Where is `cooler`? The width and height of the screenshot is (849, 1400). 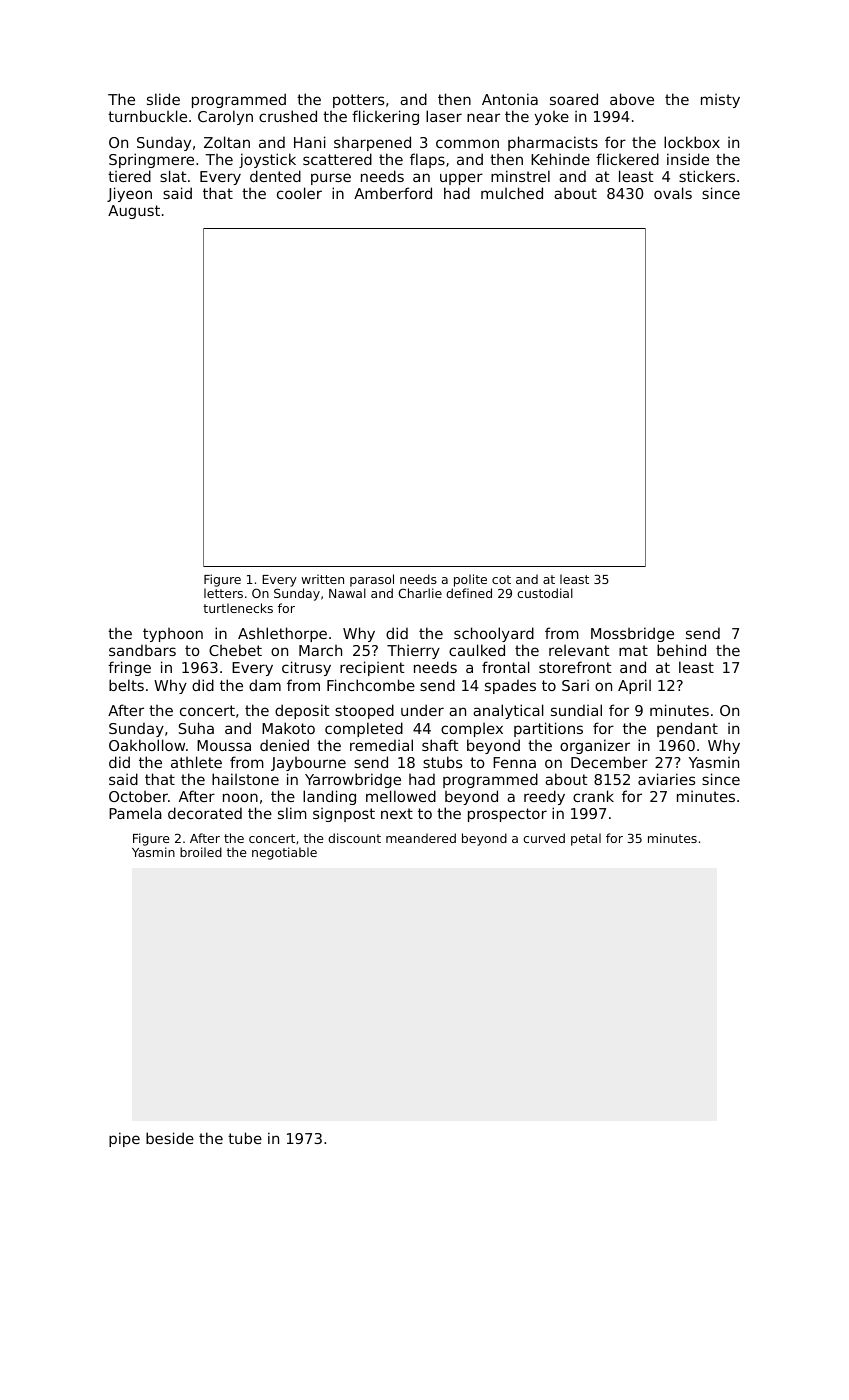 cooler is located at coordinates (299, 193).
